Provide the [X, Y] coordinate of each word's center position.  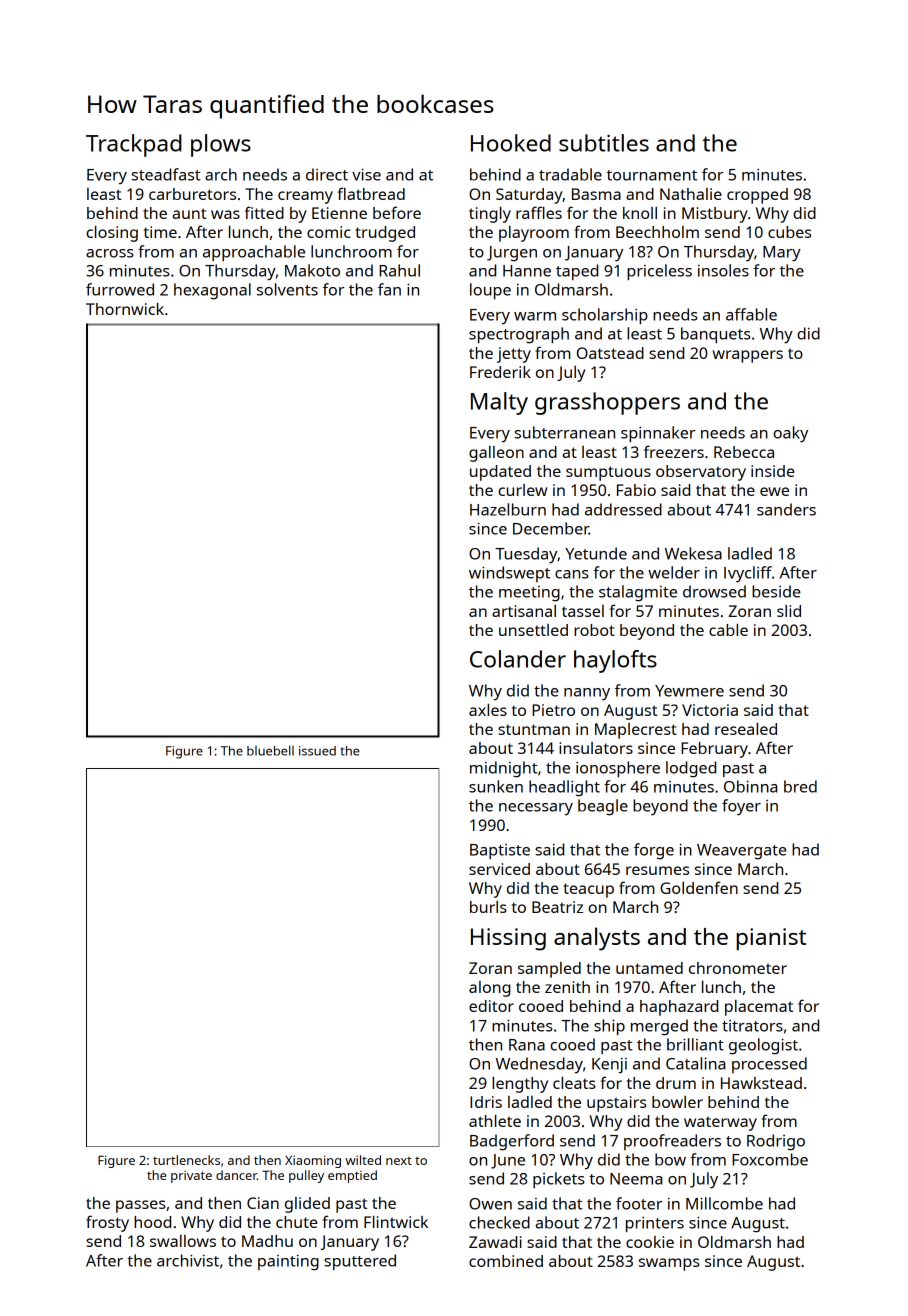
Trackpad [134, 145]
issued [317, 751]
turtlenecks [186, 1160]
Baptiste [500, 851]
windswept [509, 574]
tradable [570, 174]
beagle [603, 807]
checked [499, 1222]
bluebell [270, 750]
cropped [757, 196]
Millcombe [724, 1203]
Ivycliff [748, 574]
